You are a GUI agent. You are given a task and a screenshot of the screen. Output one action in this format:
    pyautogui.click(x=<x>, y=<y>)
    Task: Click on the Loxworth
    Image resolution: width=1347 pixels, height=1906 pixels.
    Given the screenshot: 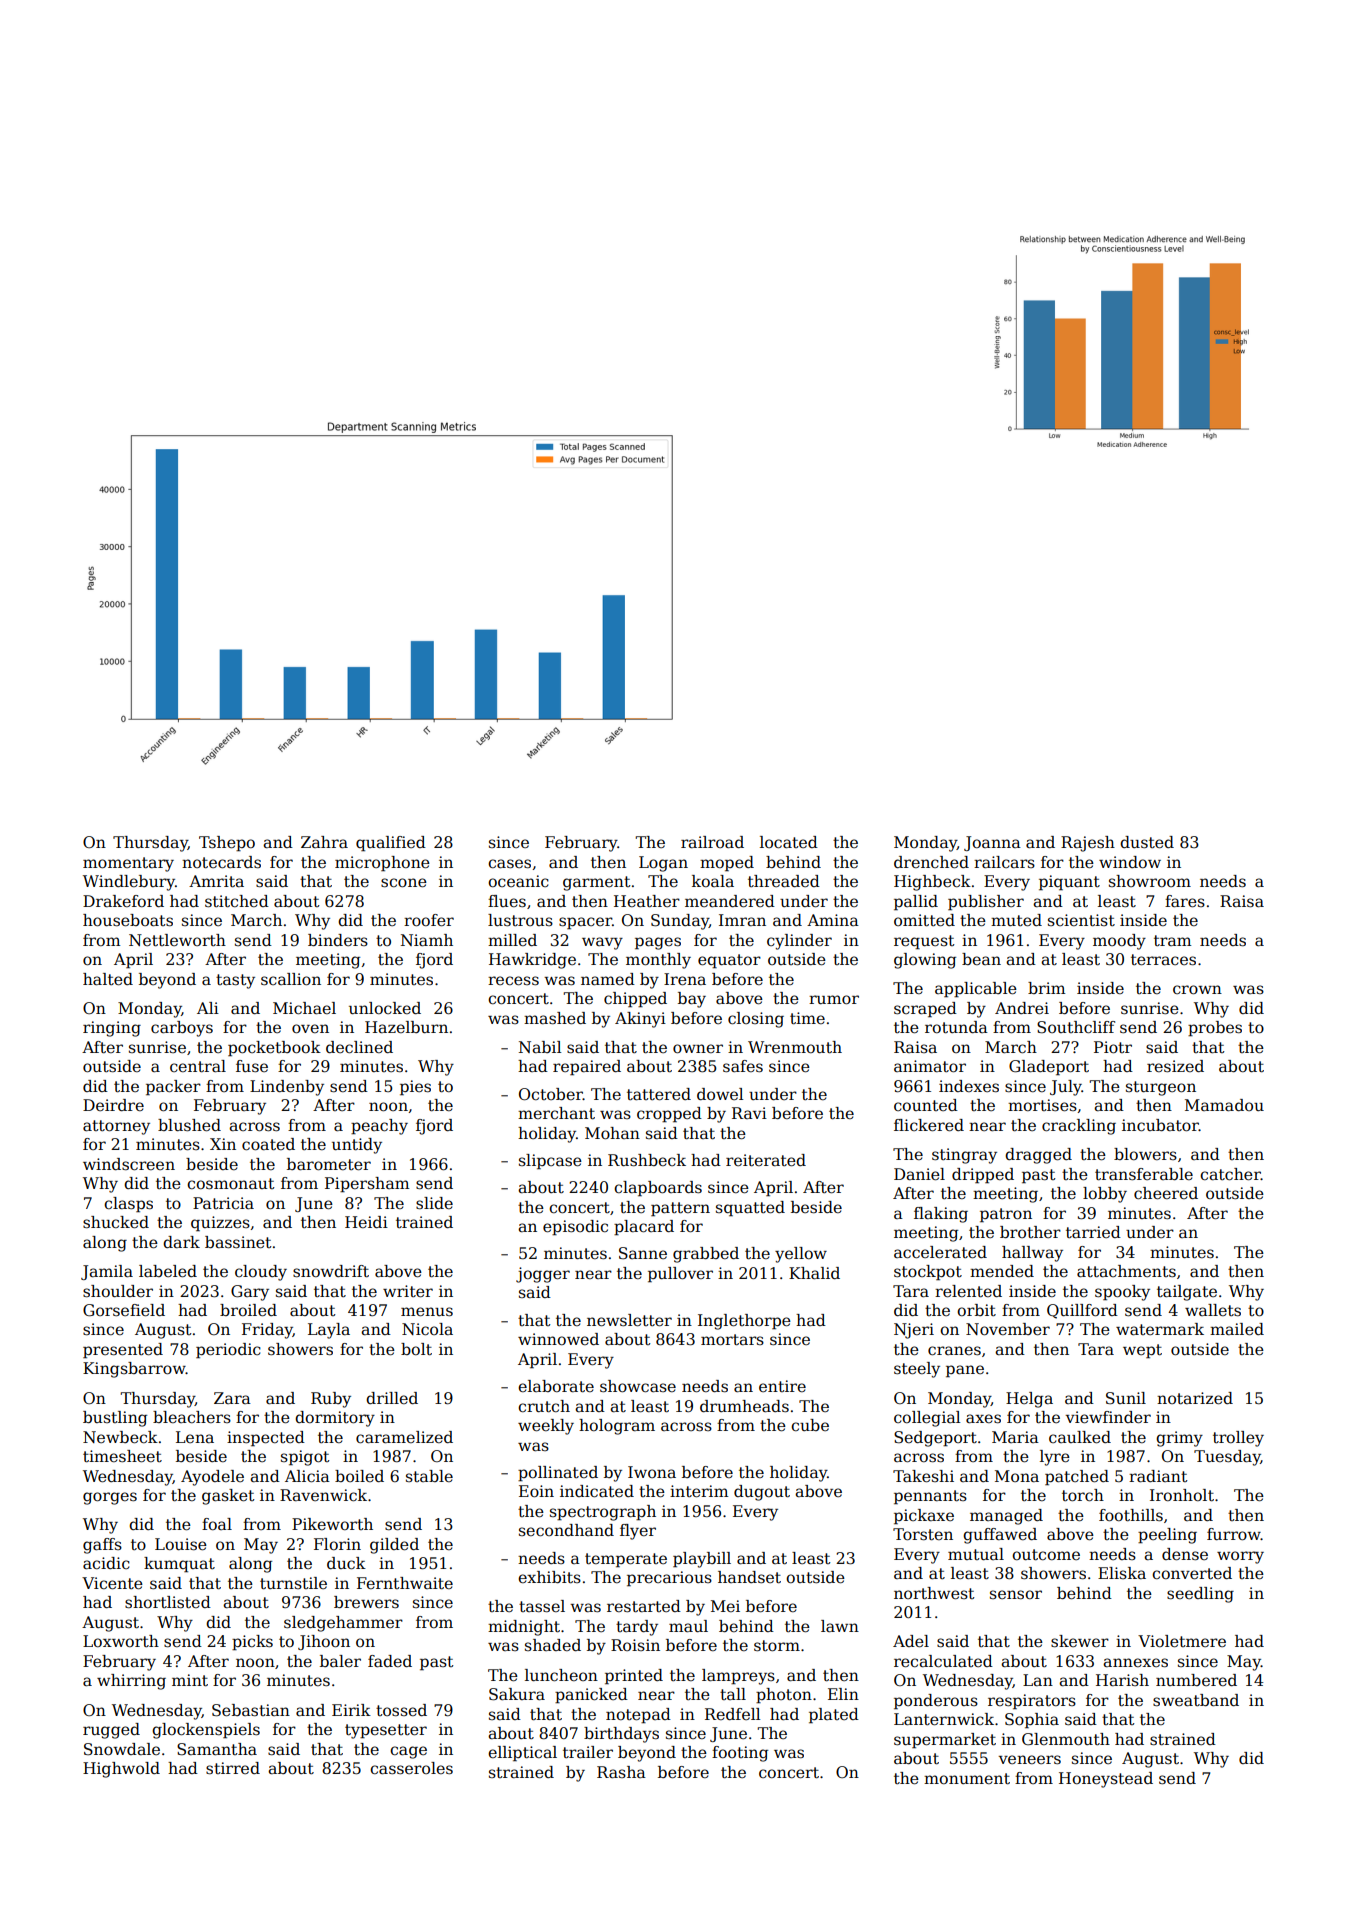 What is the action you would take?
    pyautogui.click(x=121, y=1641)
